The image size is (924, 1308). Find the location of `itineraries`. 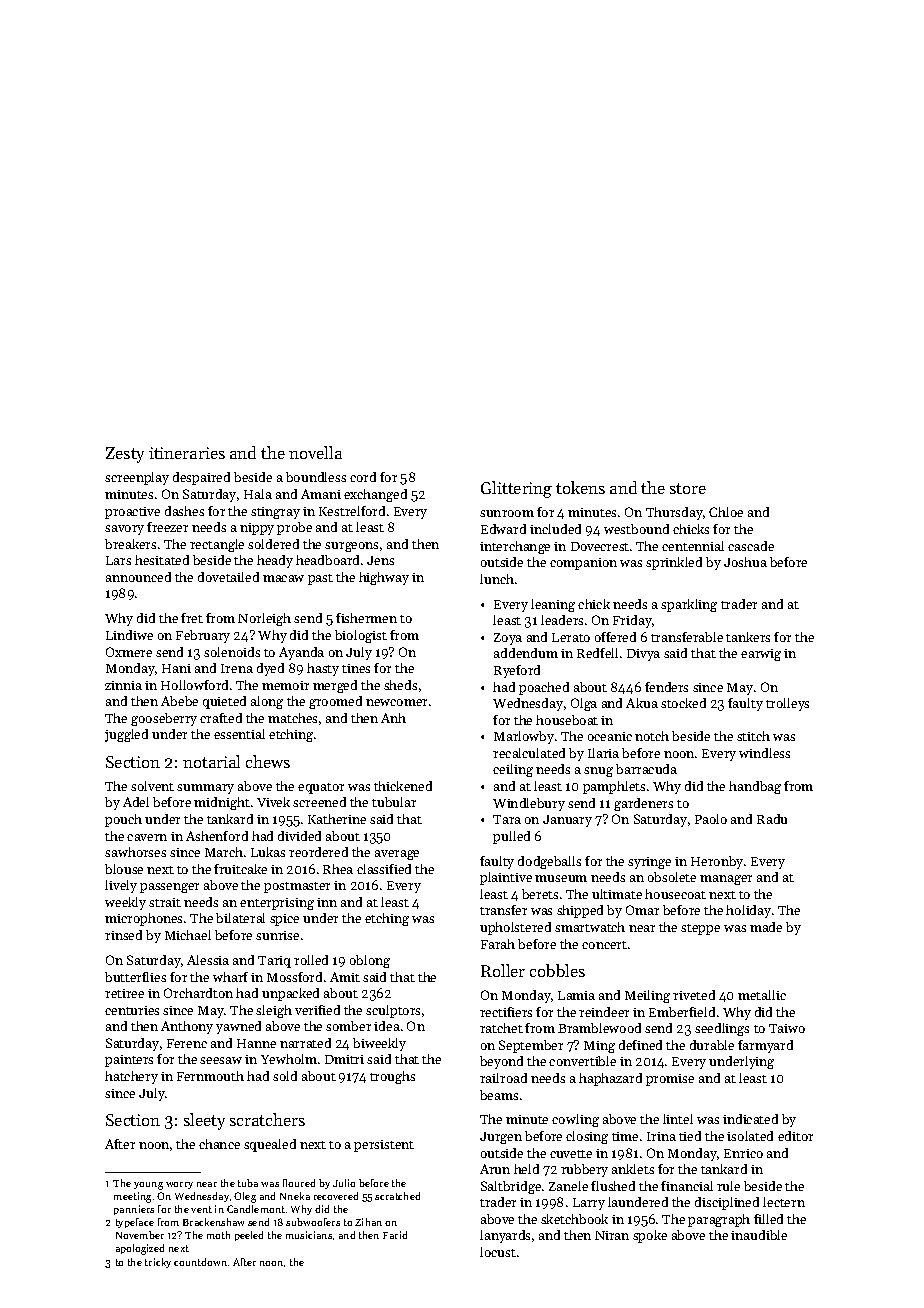

itineraries is located at coordinates (187, 453).
